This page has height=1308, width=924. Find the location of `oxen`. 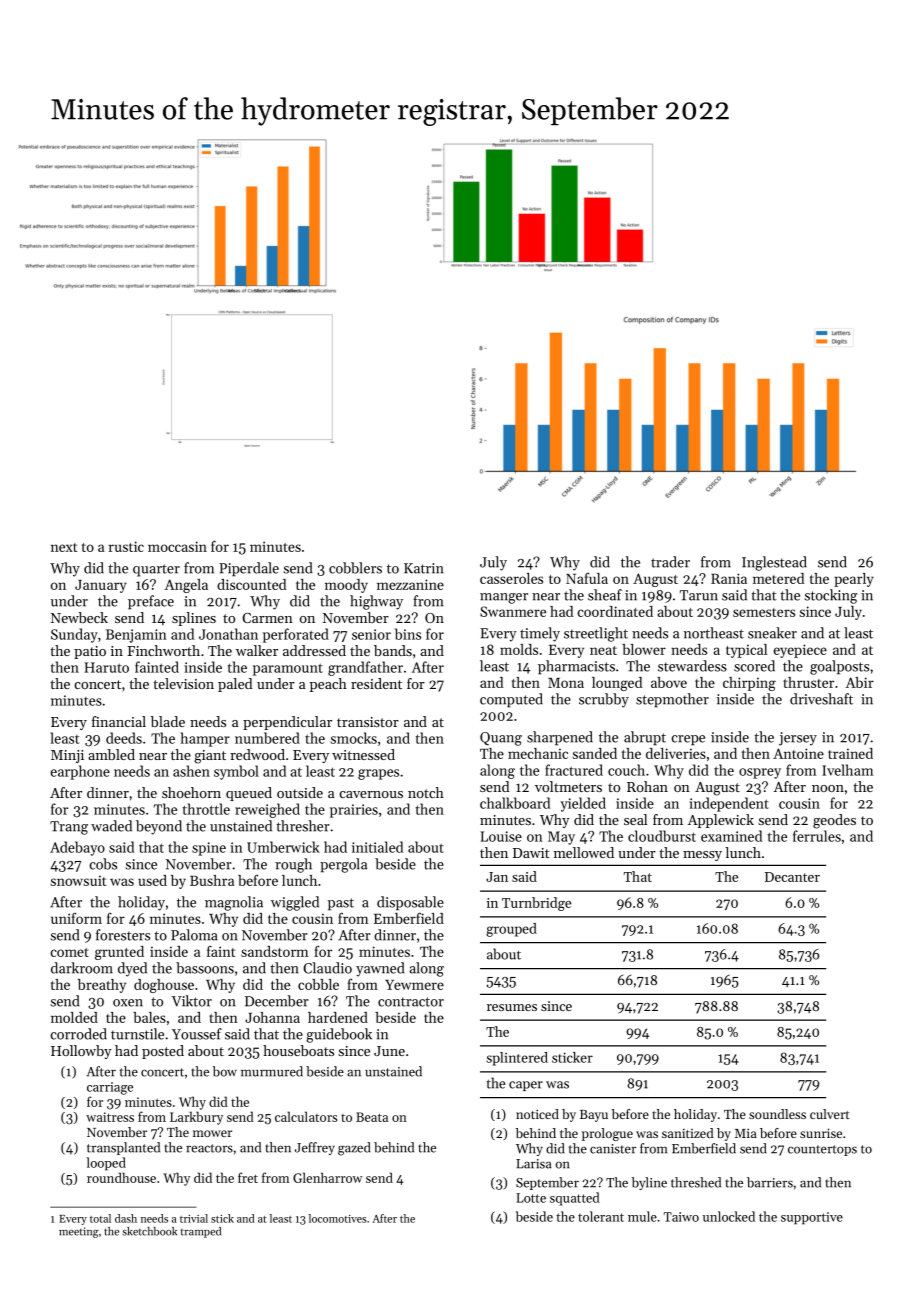

oxen is located at coordinates (128, 1003).
